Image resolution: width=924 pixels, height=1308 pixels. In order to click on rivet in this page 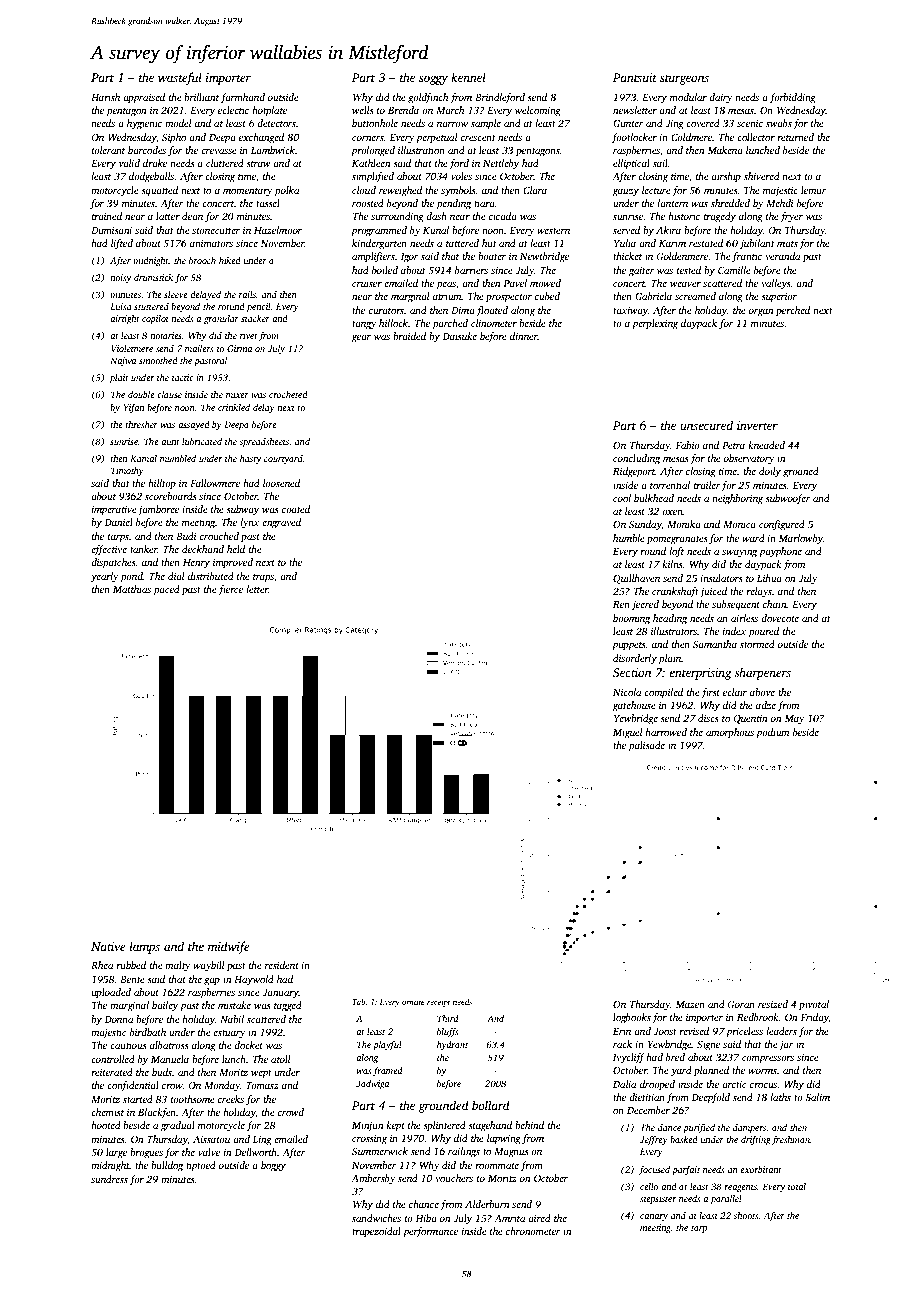, I will do `click(249, 335)`.
